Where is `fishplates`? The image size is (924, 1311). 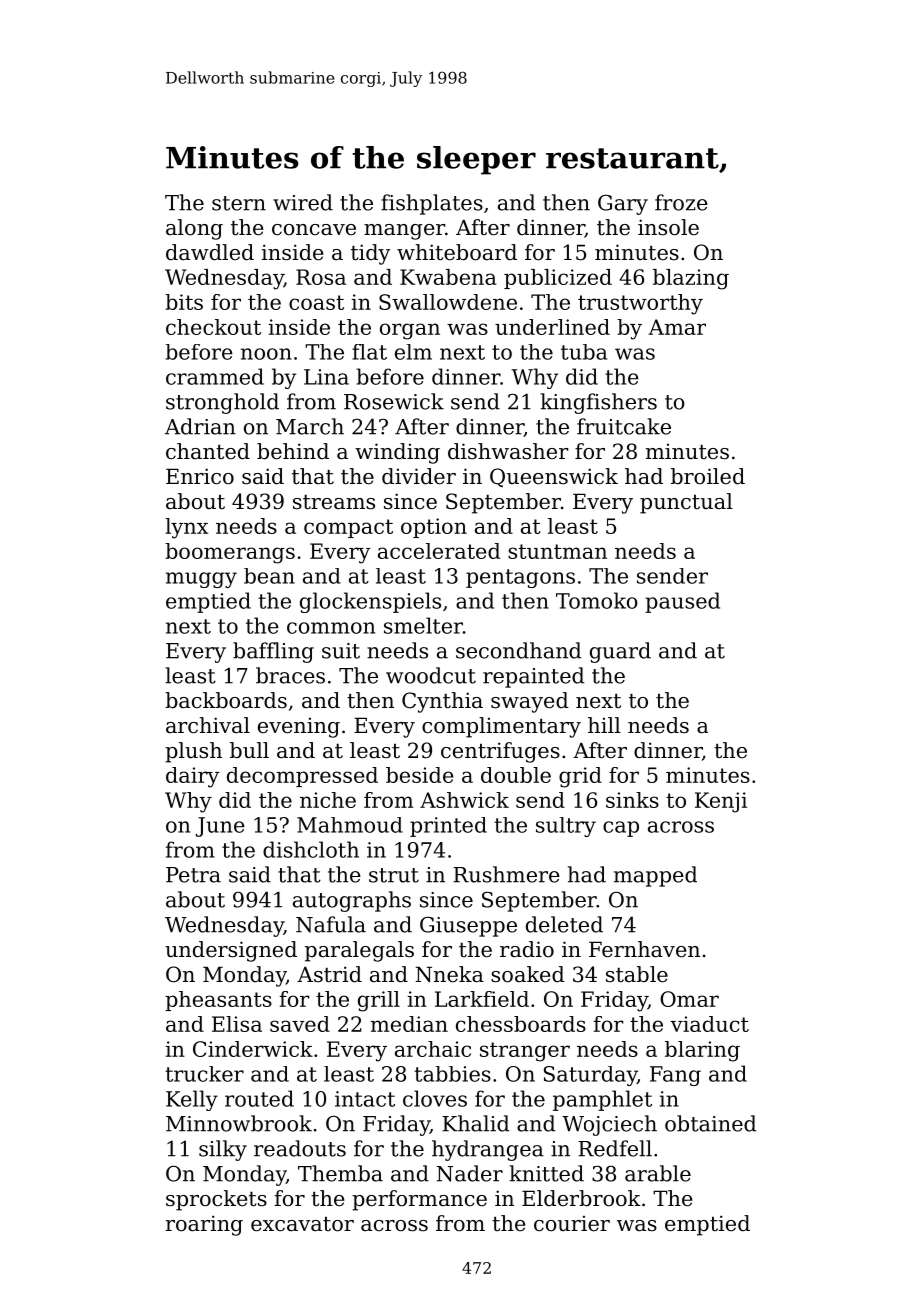
fishplates is located at coordinates (432, 204).
